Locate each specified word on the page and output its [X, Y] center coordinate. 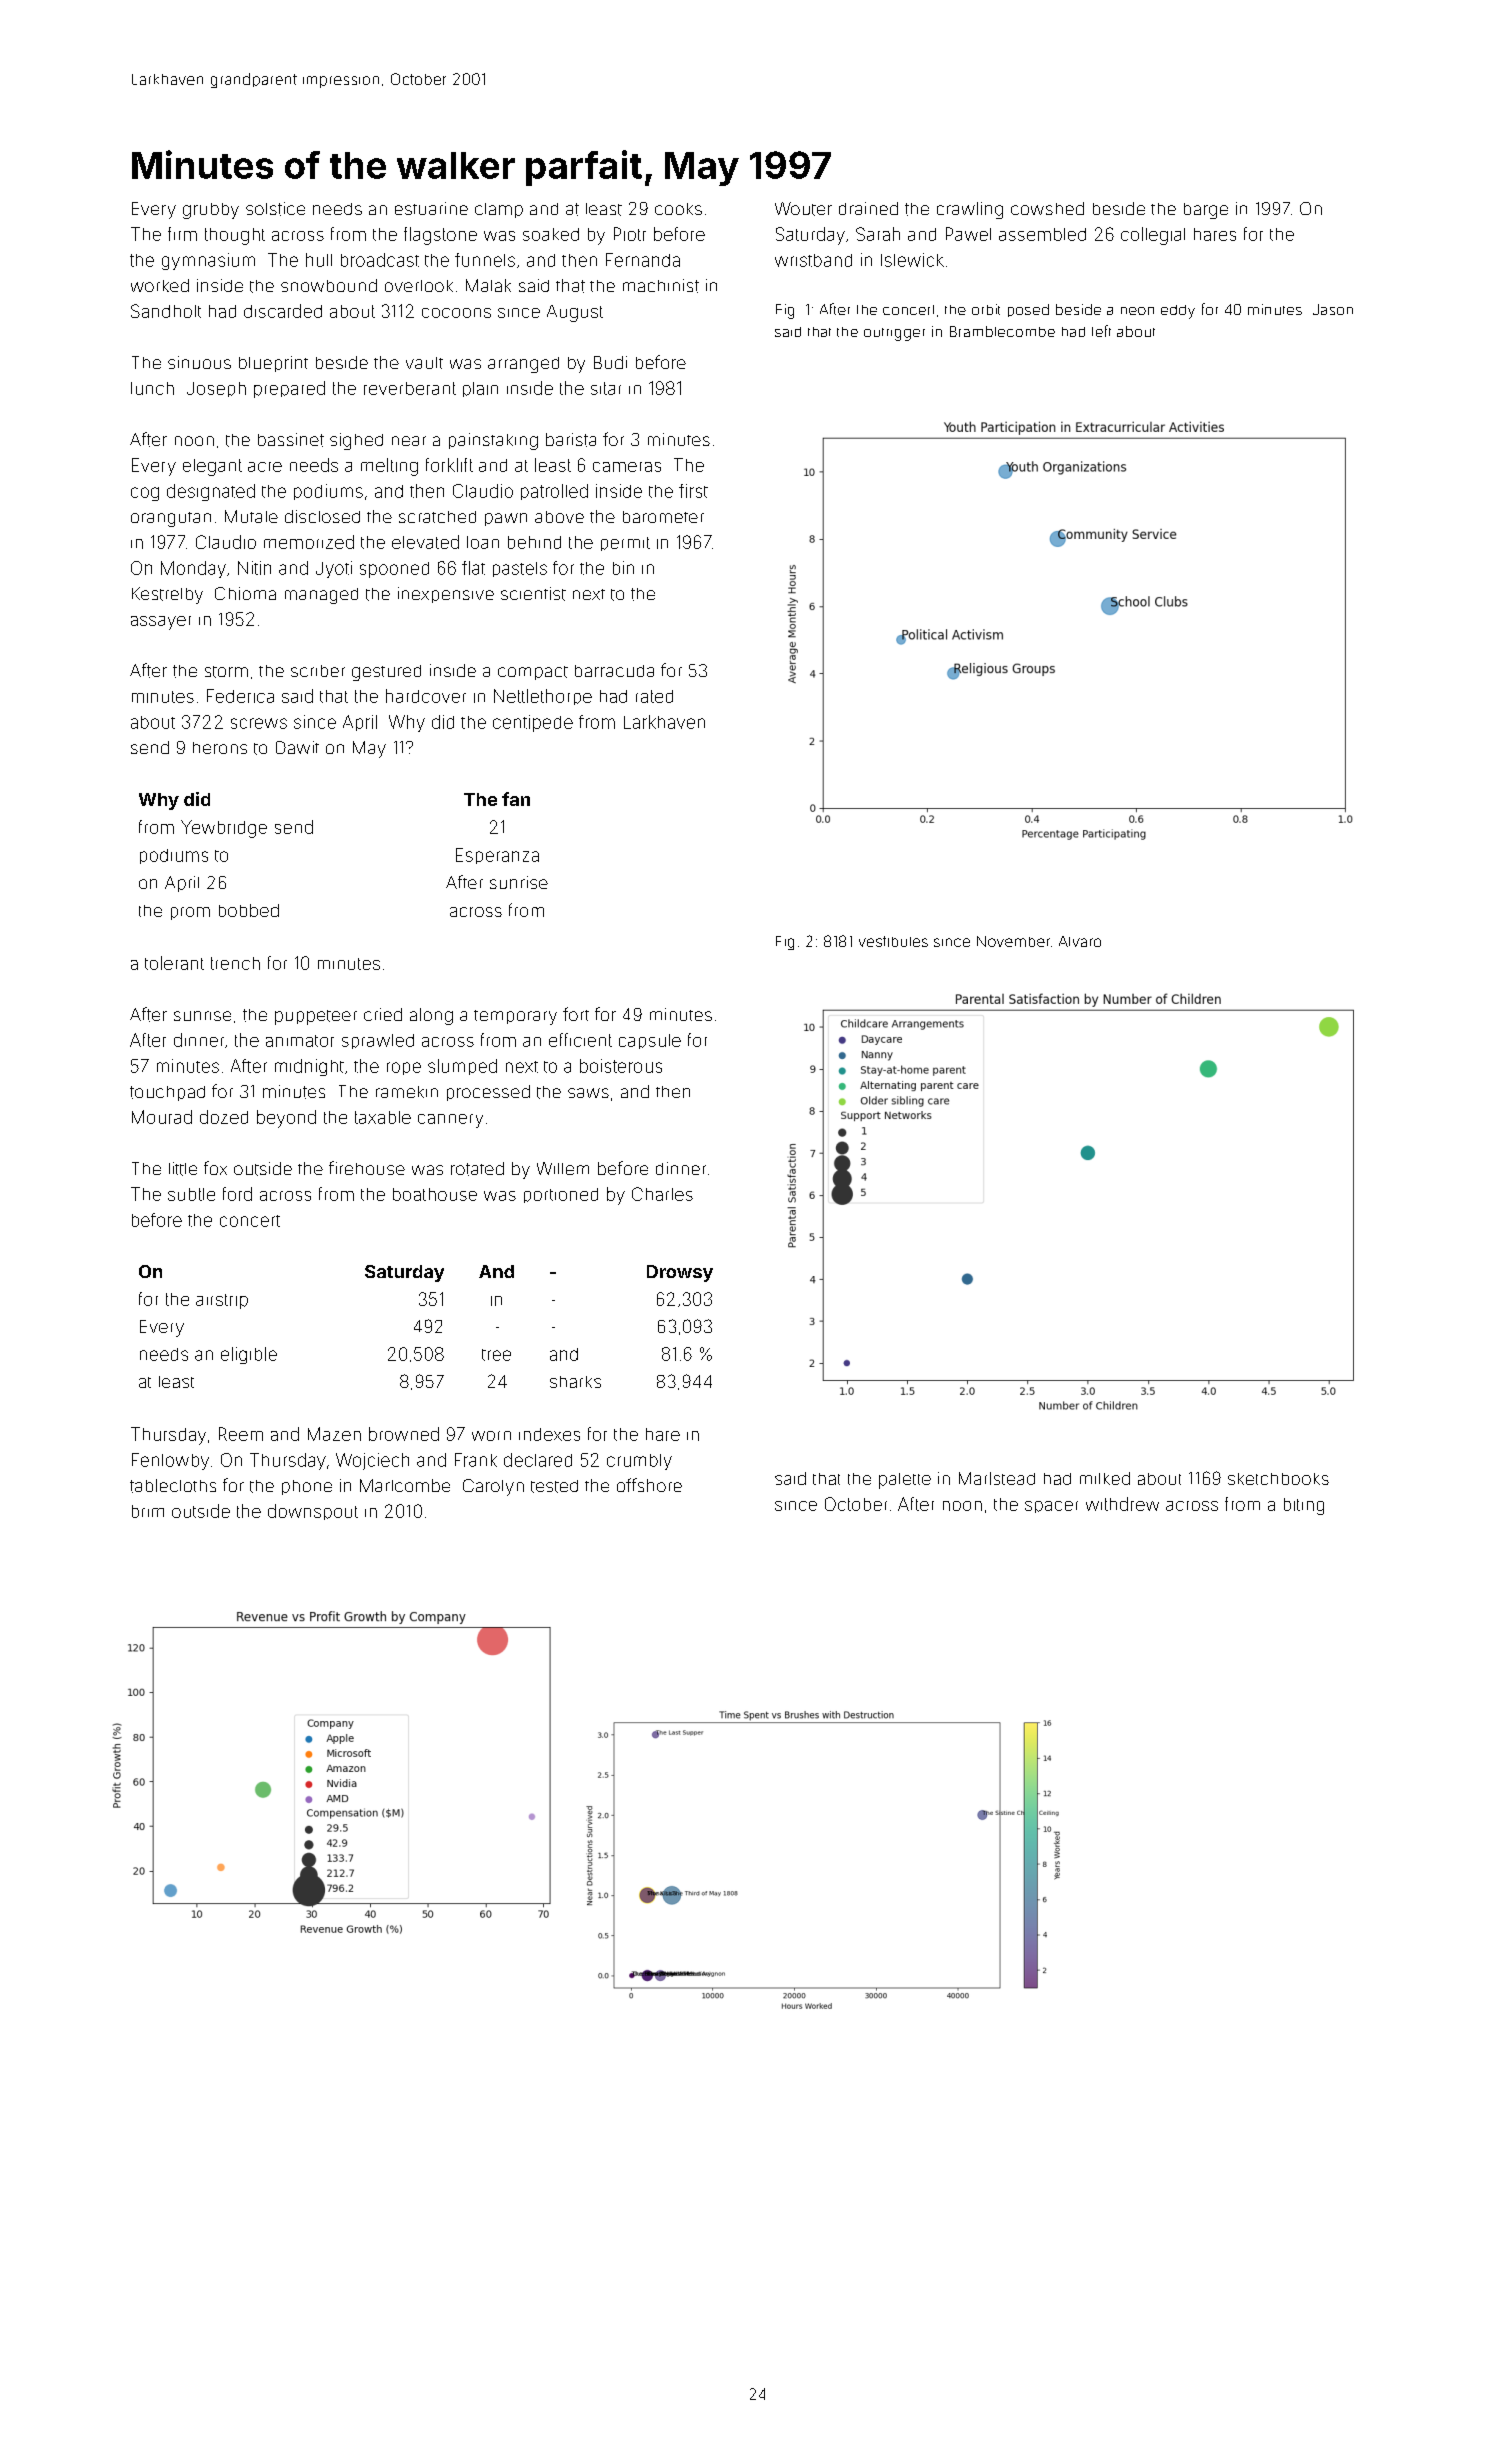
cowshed [1047, 208]
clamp [499, 210]
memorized [309, 542]
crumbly [639, 1462]
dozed [224, 1117]
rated [654, 696]
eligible [249, 1355]
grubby [211, 211]
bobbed [249, 910]
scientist [533, 594]
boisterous [621, 1066]
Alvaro [1080, 941]
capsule [650, 1041]
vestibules [893, 941]
